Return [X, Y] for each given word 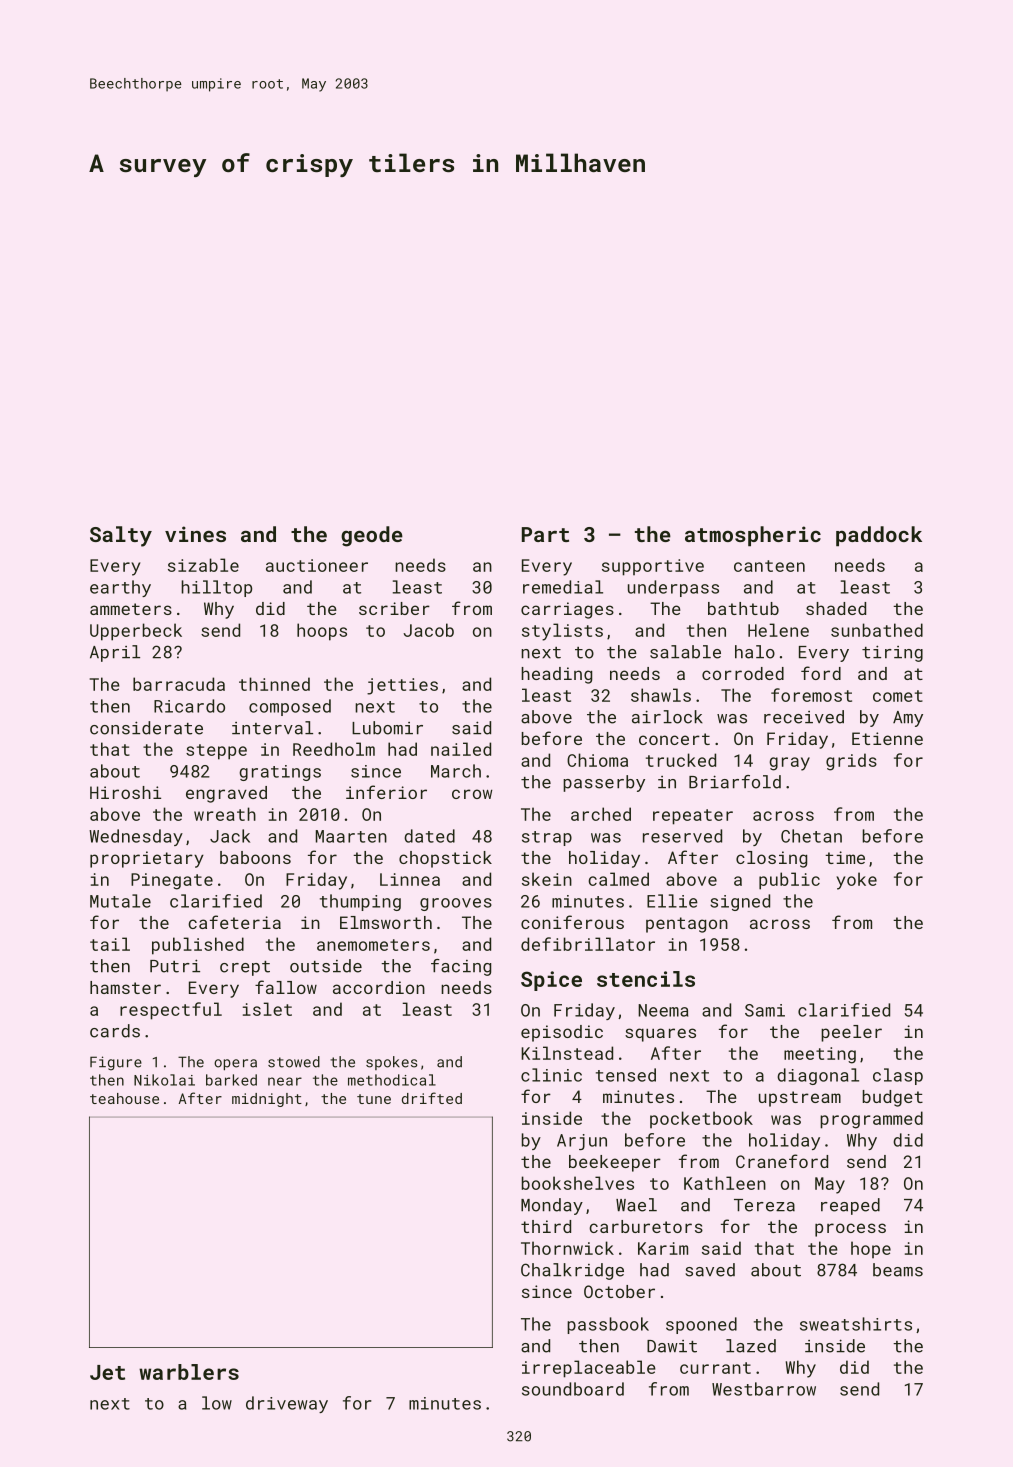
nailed [461, 749]
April [115, 653]
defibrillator [588, 944]
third [546, 1226]
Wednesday [136, 837]
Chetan [811, 836]
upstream [800, 1099]
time [845, 857]
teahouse [124, 1098]
